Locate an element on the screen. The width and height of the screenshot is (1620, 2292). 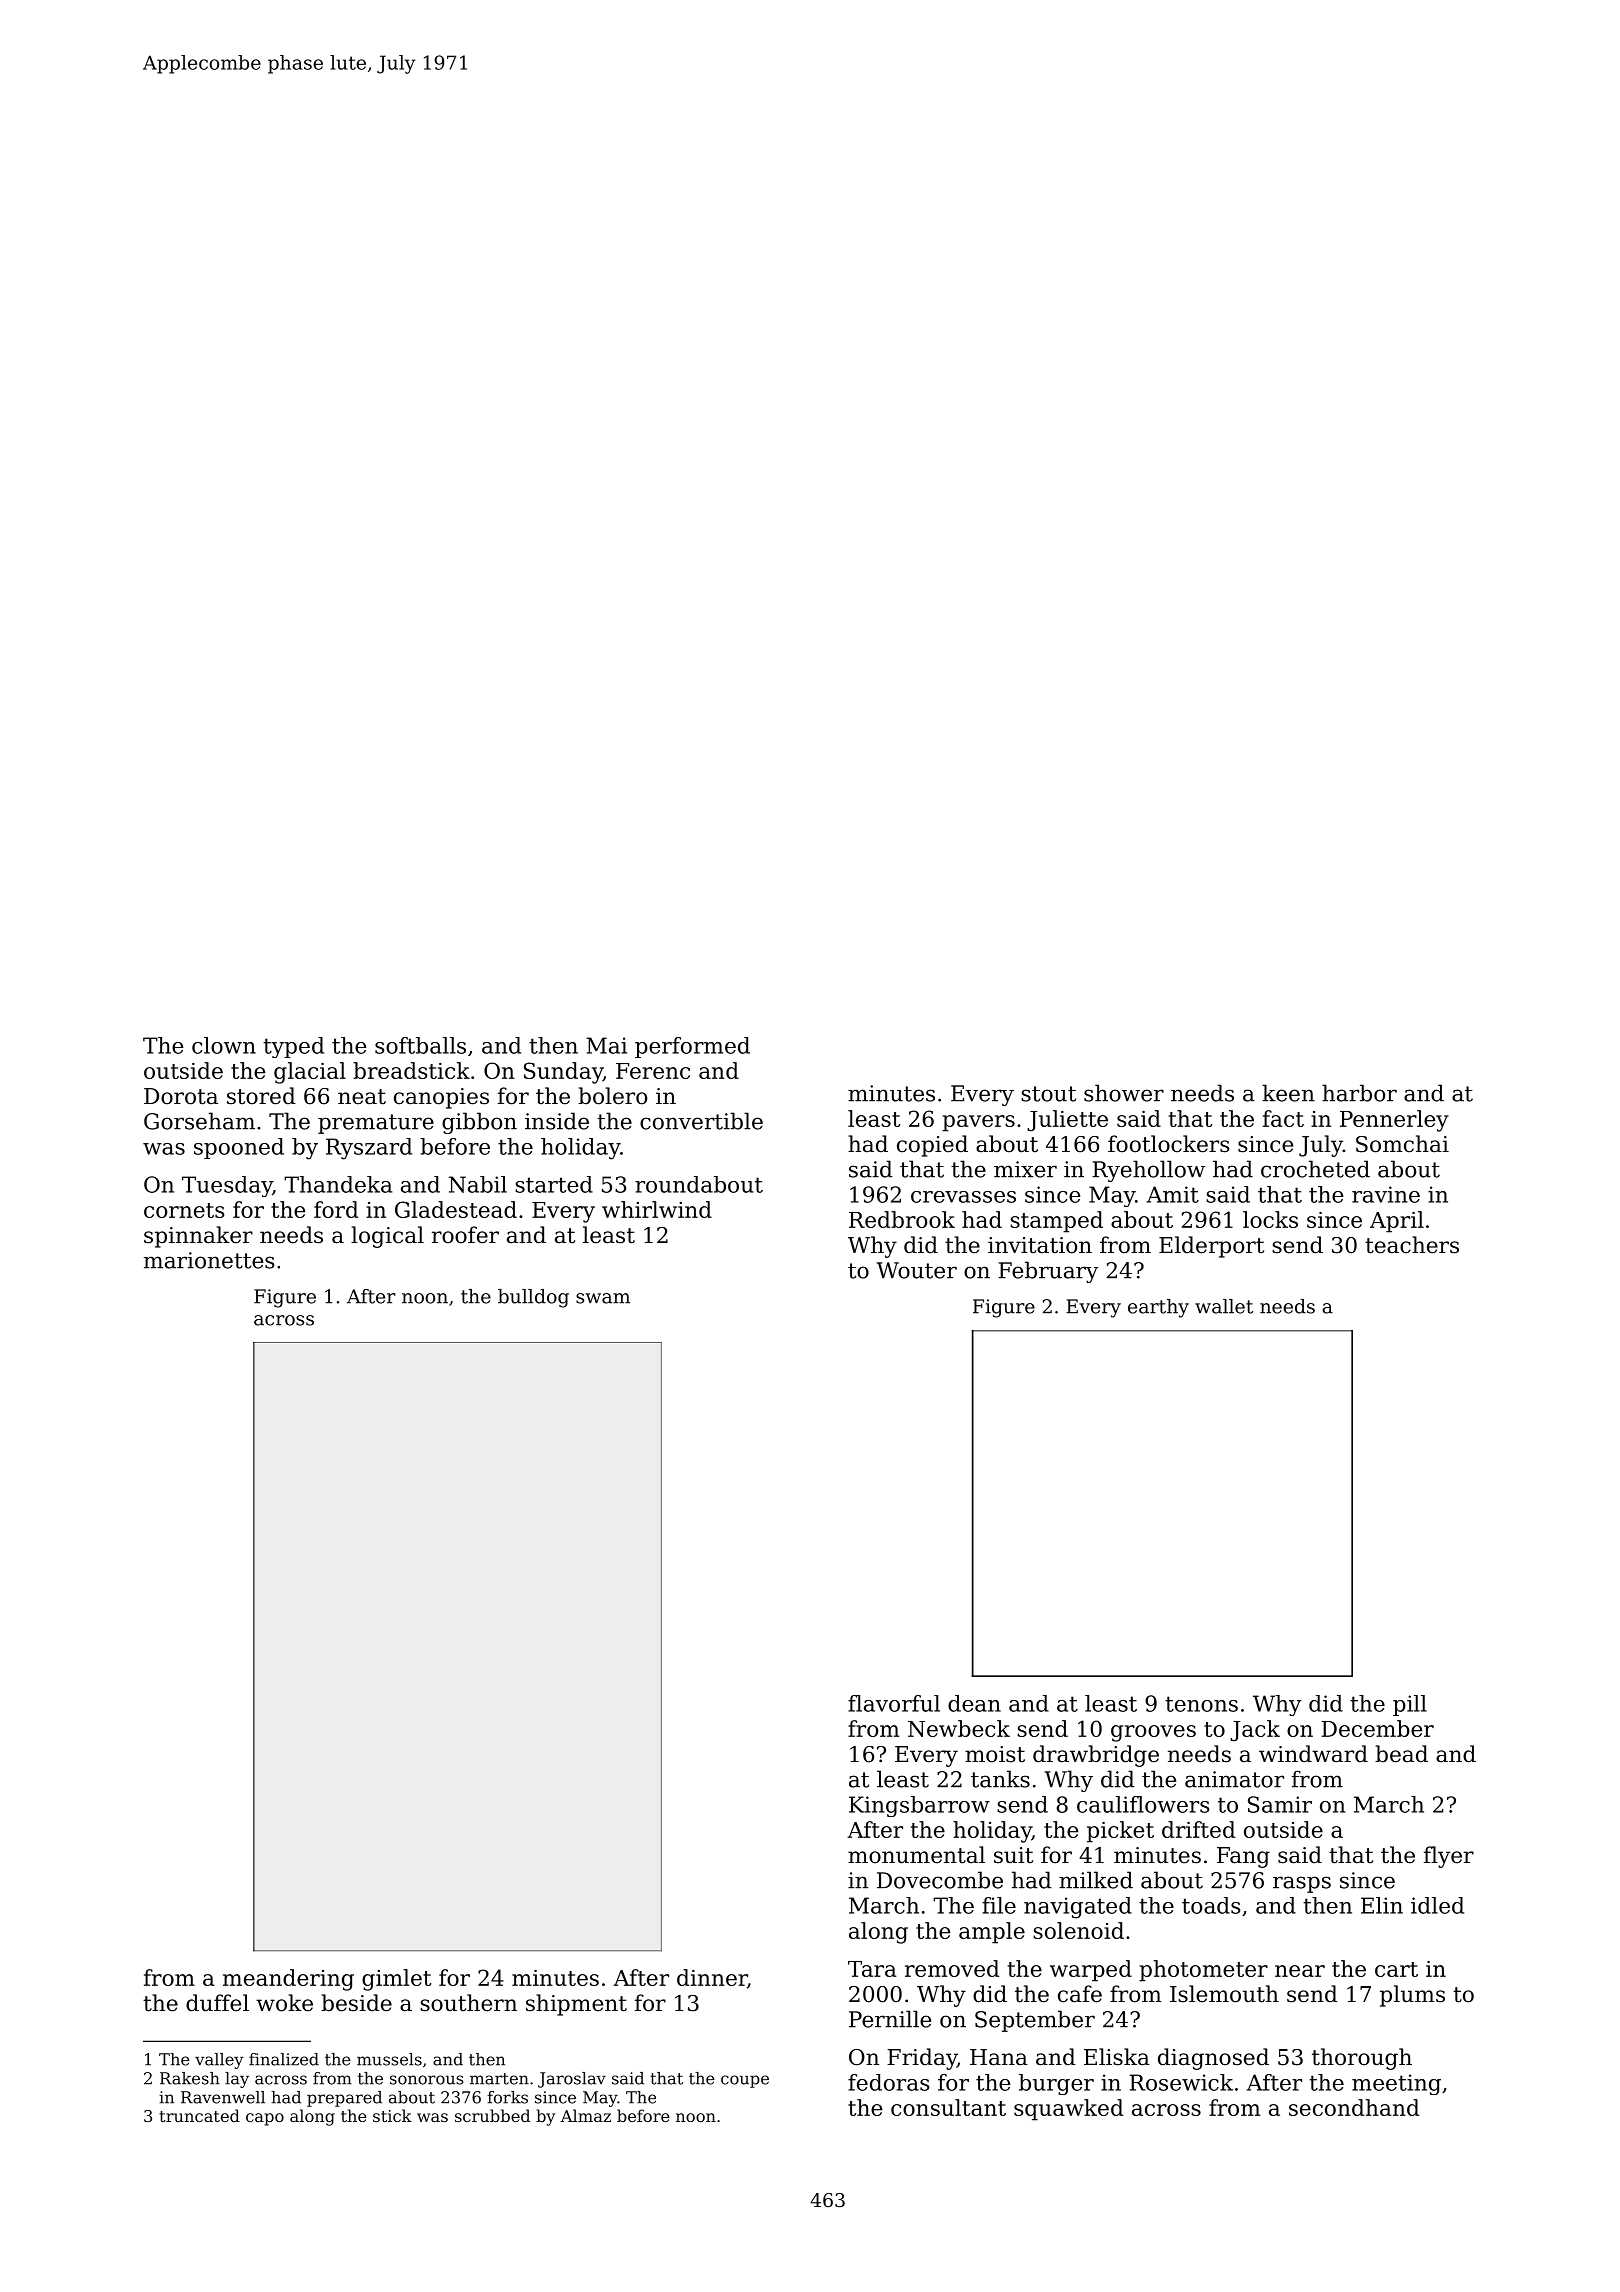
Almaz is located at coordinates (585, 2115).
